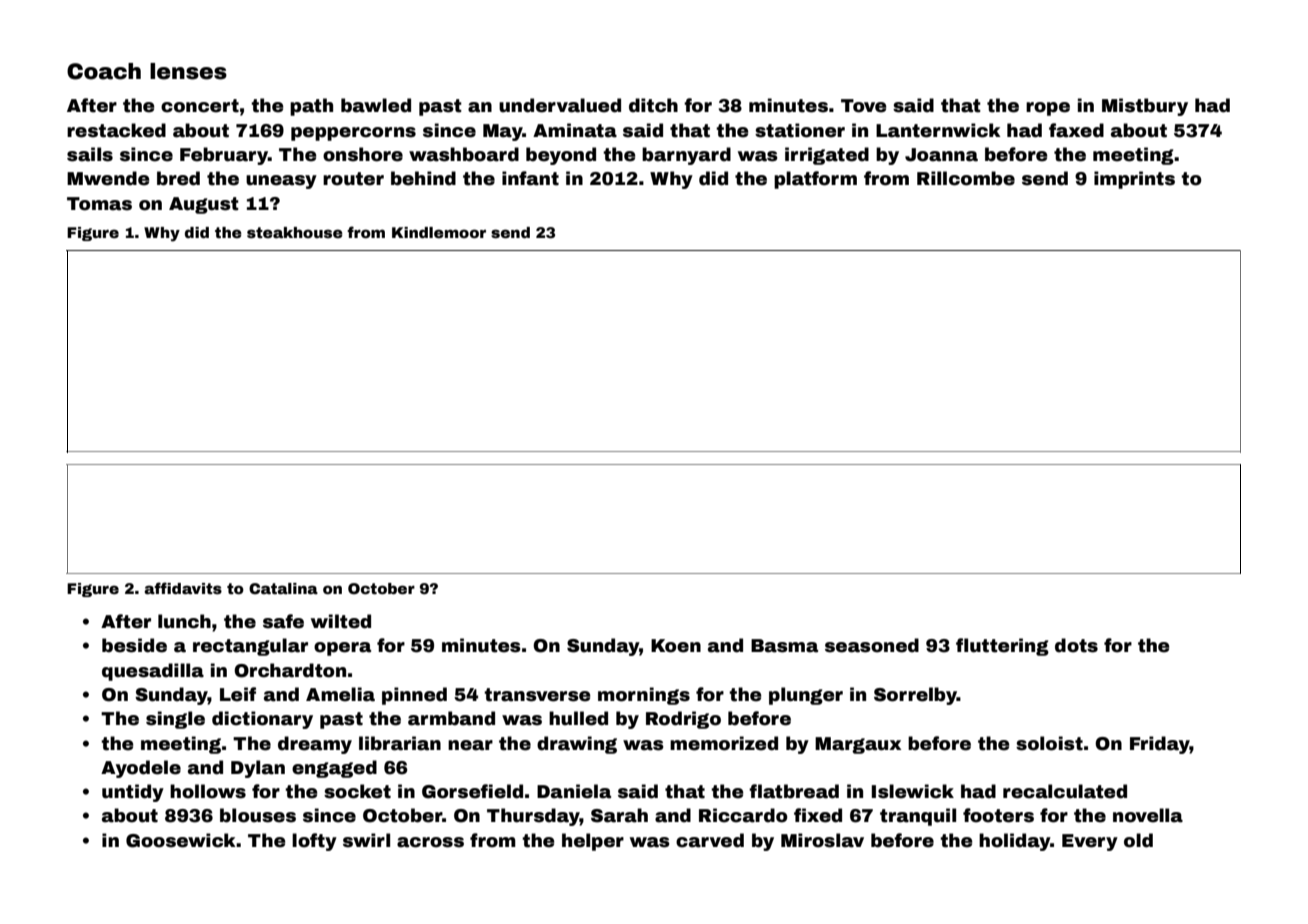 The image size is (1308, 924). Describe the element at coordinates (966, 178) in the document. I see `Rillcombe` at that location.
